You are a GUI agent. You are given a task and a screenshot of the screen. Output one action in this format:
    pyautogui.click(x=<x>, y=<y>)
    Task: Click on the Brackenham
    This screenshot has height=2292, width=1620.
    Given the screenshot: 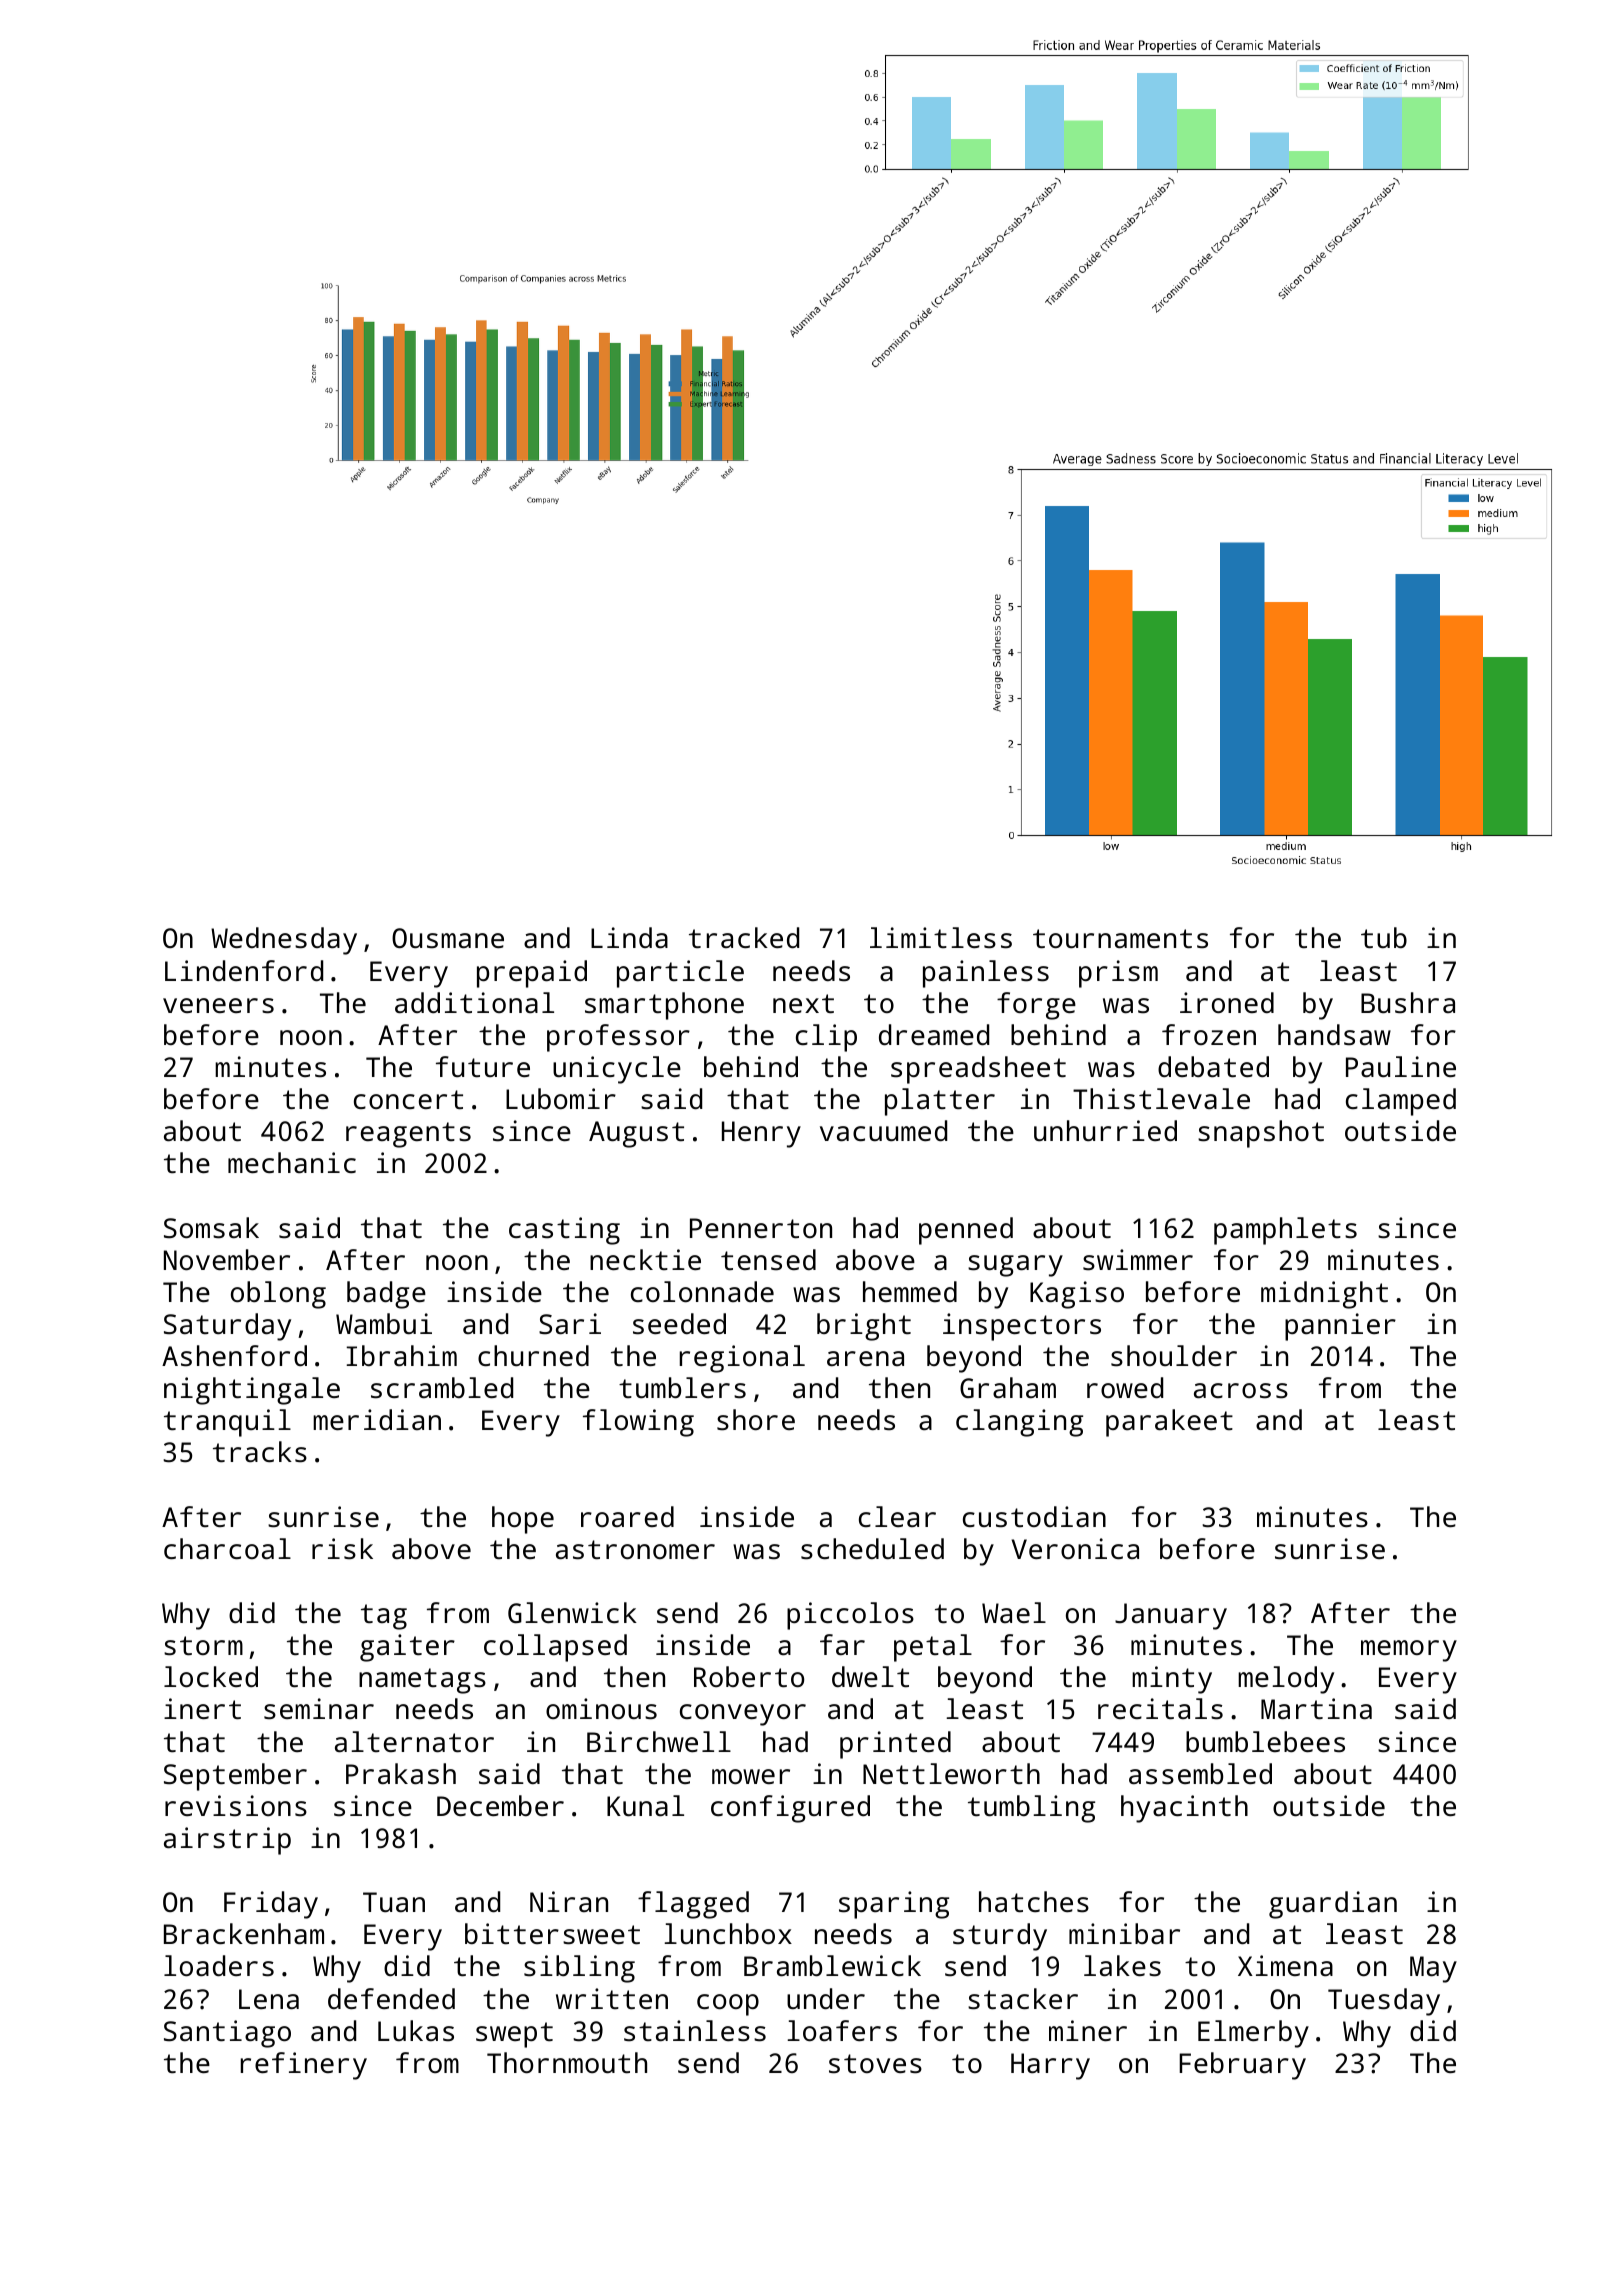 What is the action you would take?
    pyautogui.click(x=244, y=1933)
